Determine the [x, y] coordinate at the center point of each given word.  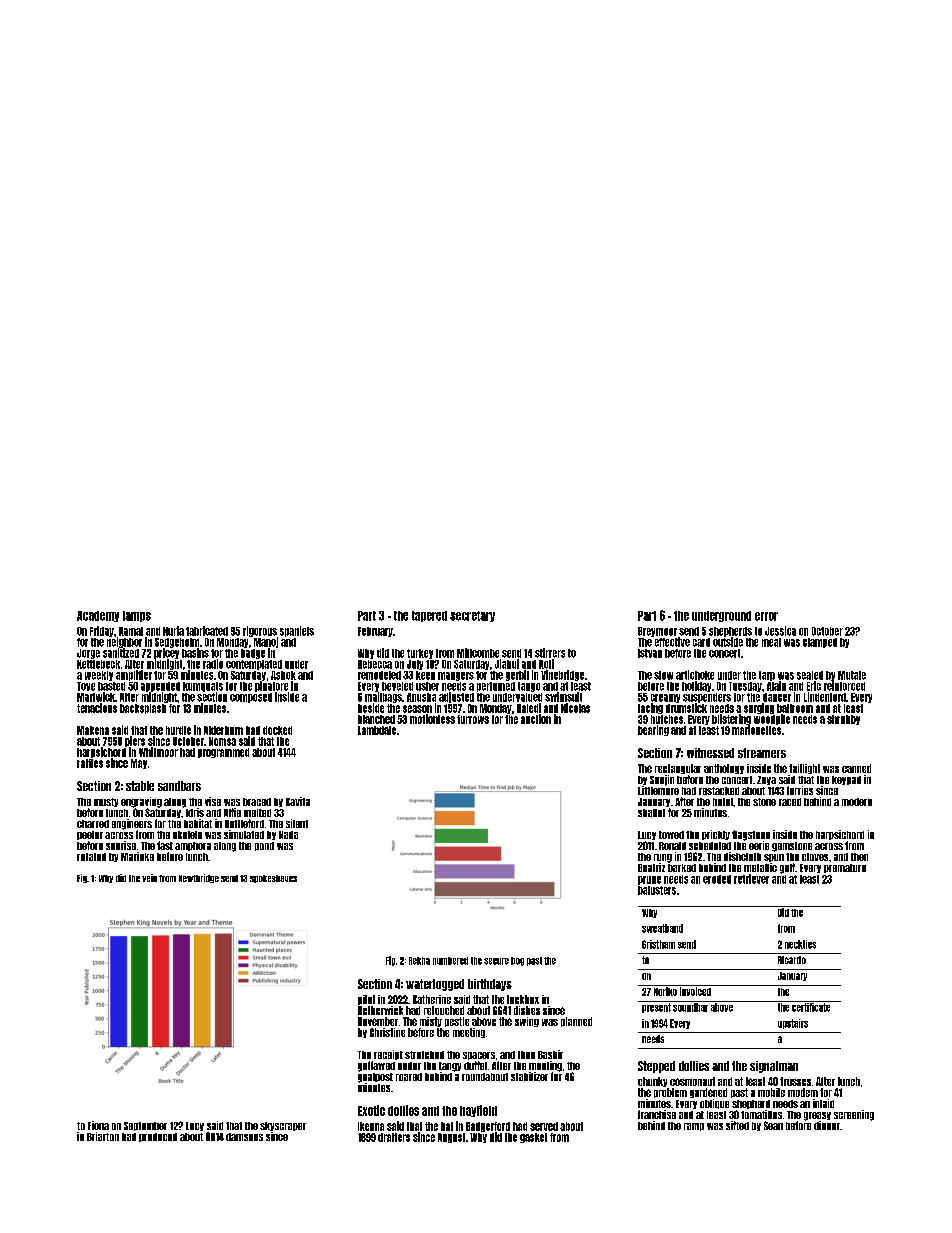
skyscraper [283, 1126]
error [766, 616]
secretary [472, 616]
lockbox [523, 999]
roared [409, 1077]
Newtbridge [199, 878]
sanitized [121, 653]
